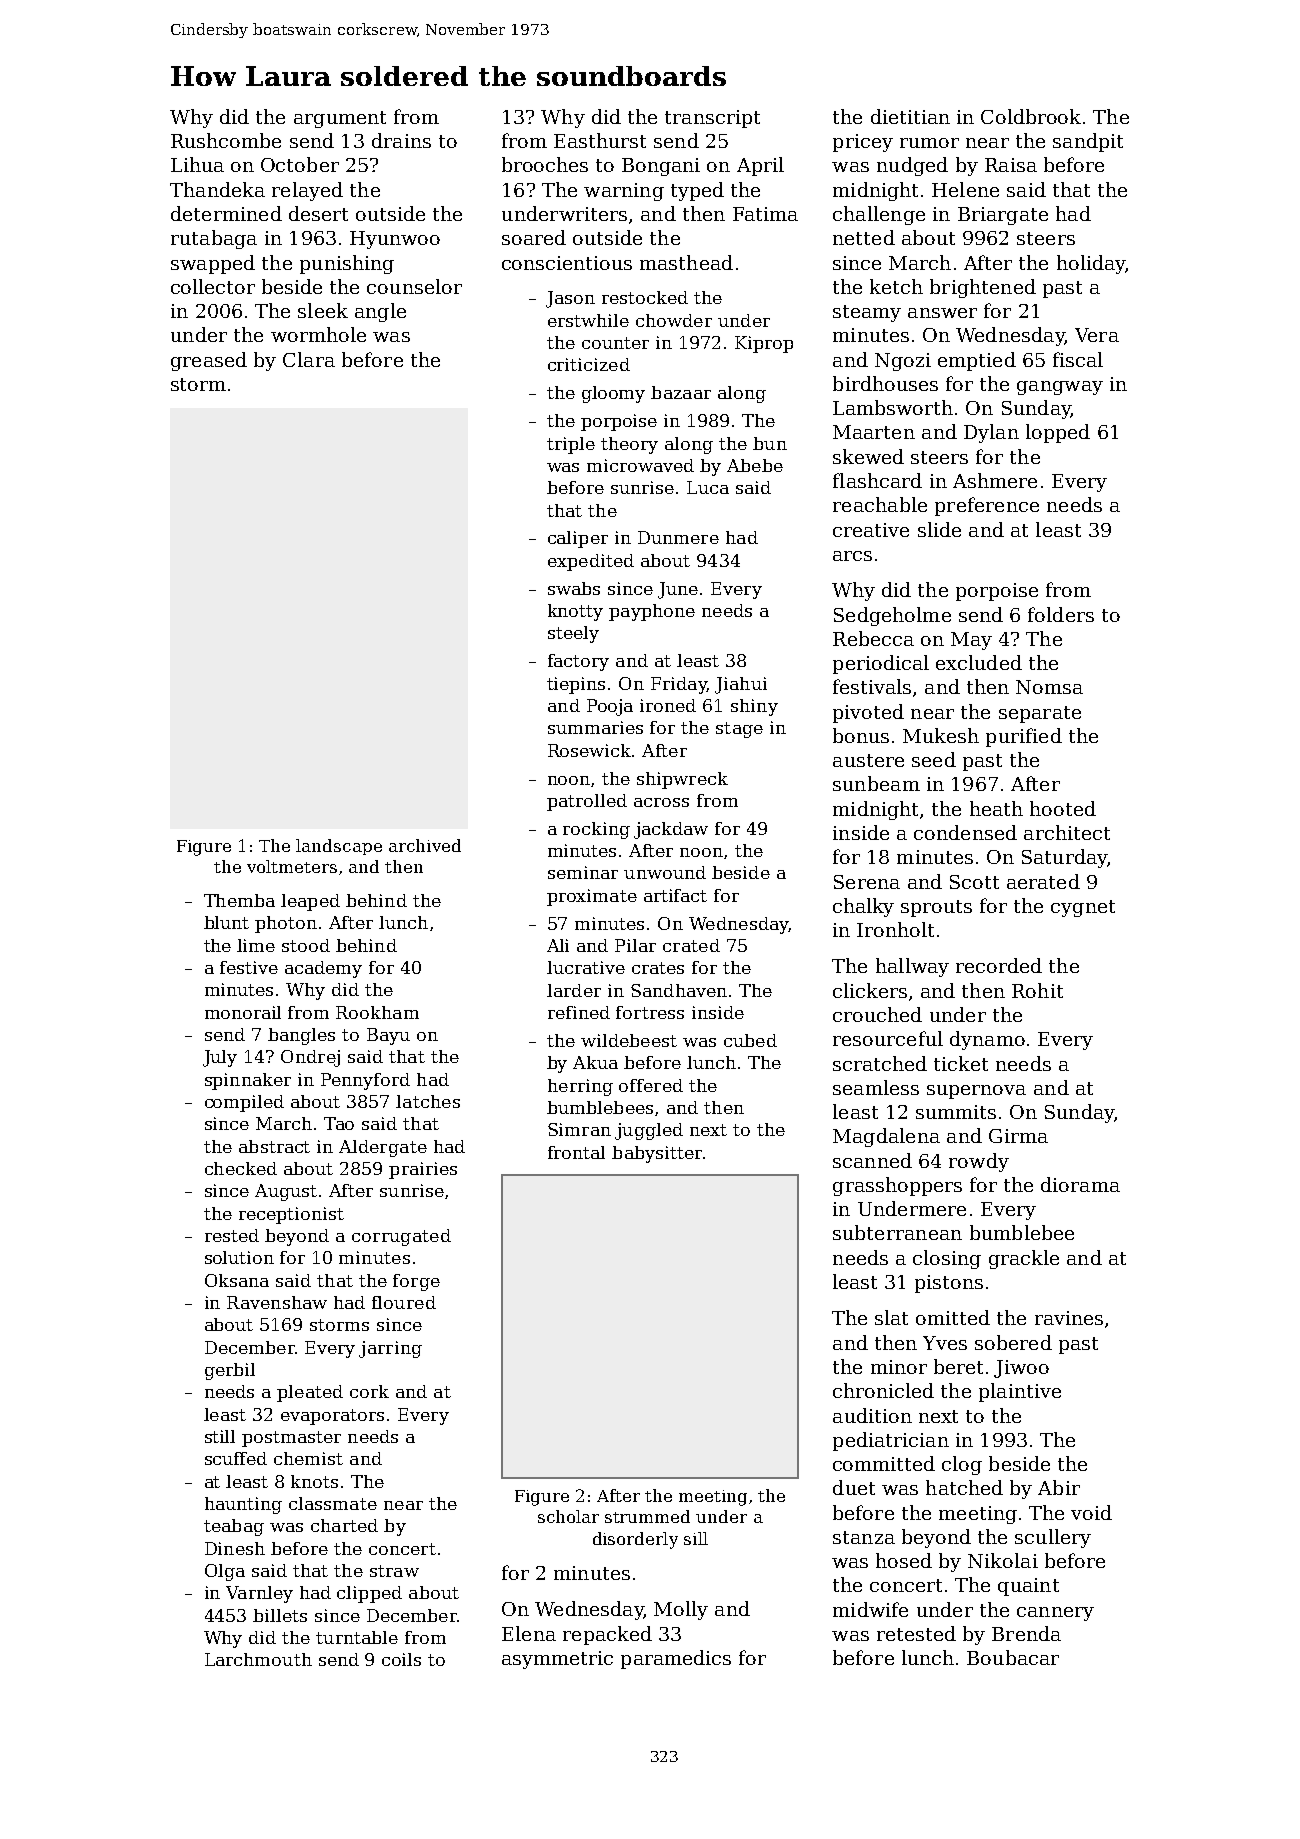 Image resolution: width=1300 pixels, height=1839 pixels. Describe the element at coordinates (401, 140) in the page. I see `drains` at that location.
